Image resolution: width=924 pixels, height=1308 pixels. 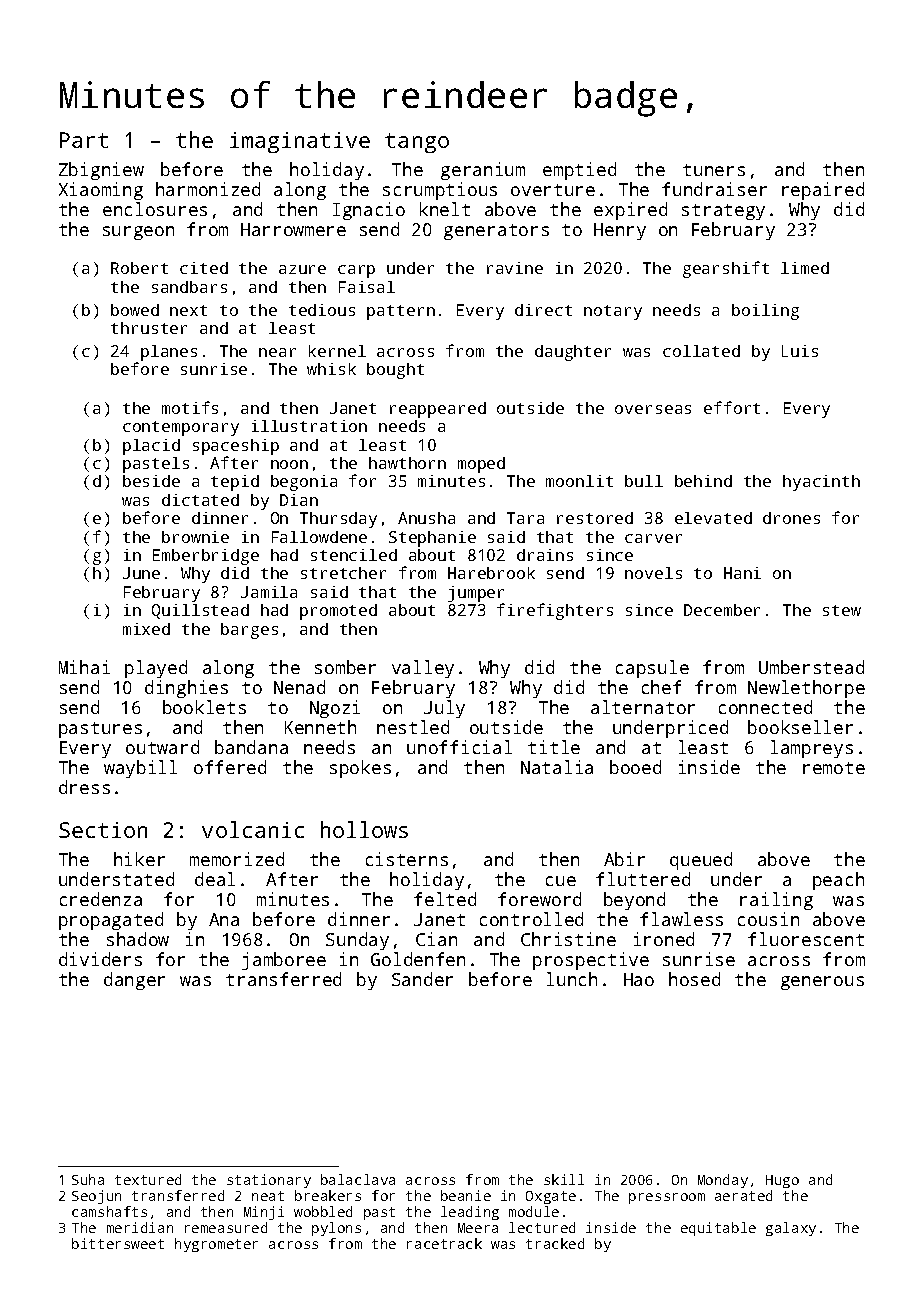 What do you see at coordinates (401, 312) in the screenshot?
I see `pattern` at bounding box center [401, 312].
